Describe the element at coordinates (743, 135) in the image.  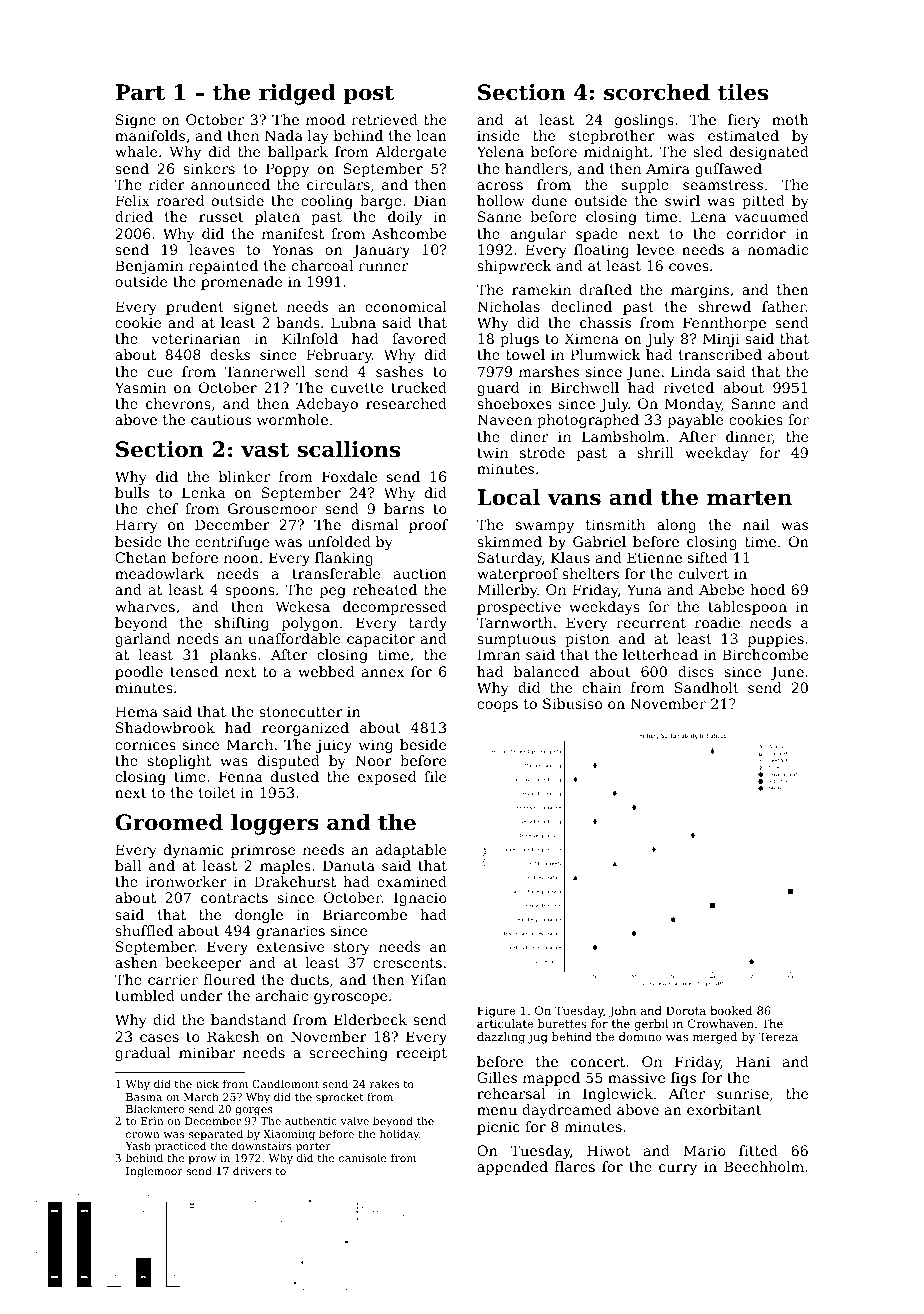
I see `estimated` at that location.
